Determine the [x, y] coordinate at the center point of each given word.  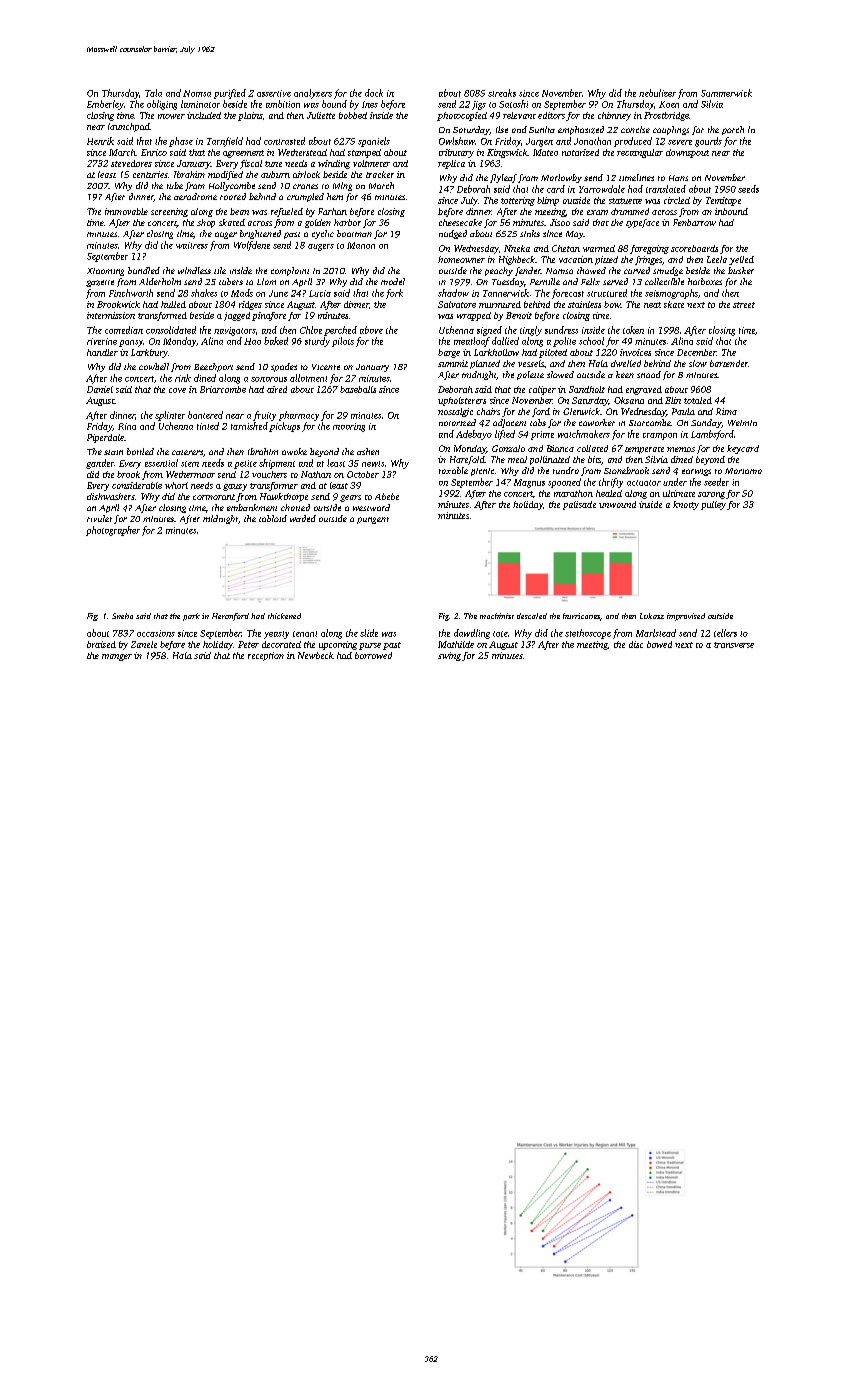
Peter [248, 644]
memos [681, 449]
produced [633, 142]
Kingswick [507, 153]
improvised [686, 617]
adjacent [509, 423]
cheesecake [460, 222]
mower [171, 116]
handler [102, 352]
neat [652, 305]
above [371, 330]
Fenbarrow [694, 222]
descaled [532, 616]
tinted [208, 426]
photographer [113, 531]
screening [169, 212]
